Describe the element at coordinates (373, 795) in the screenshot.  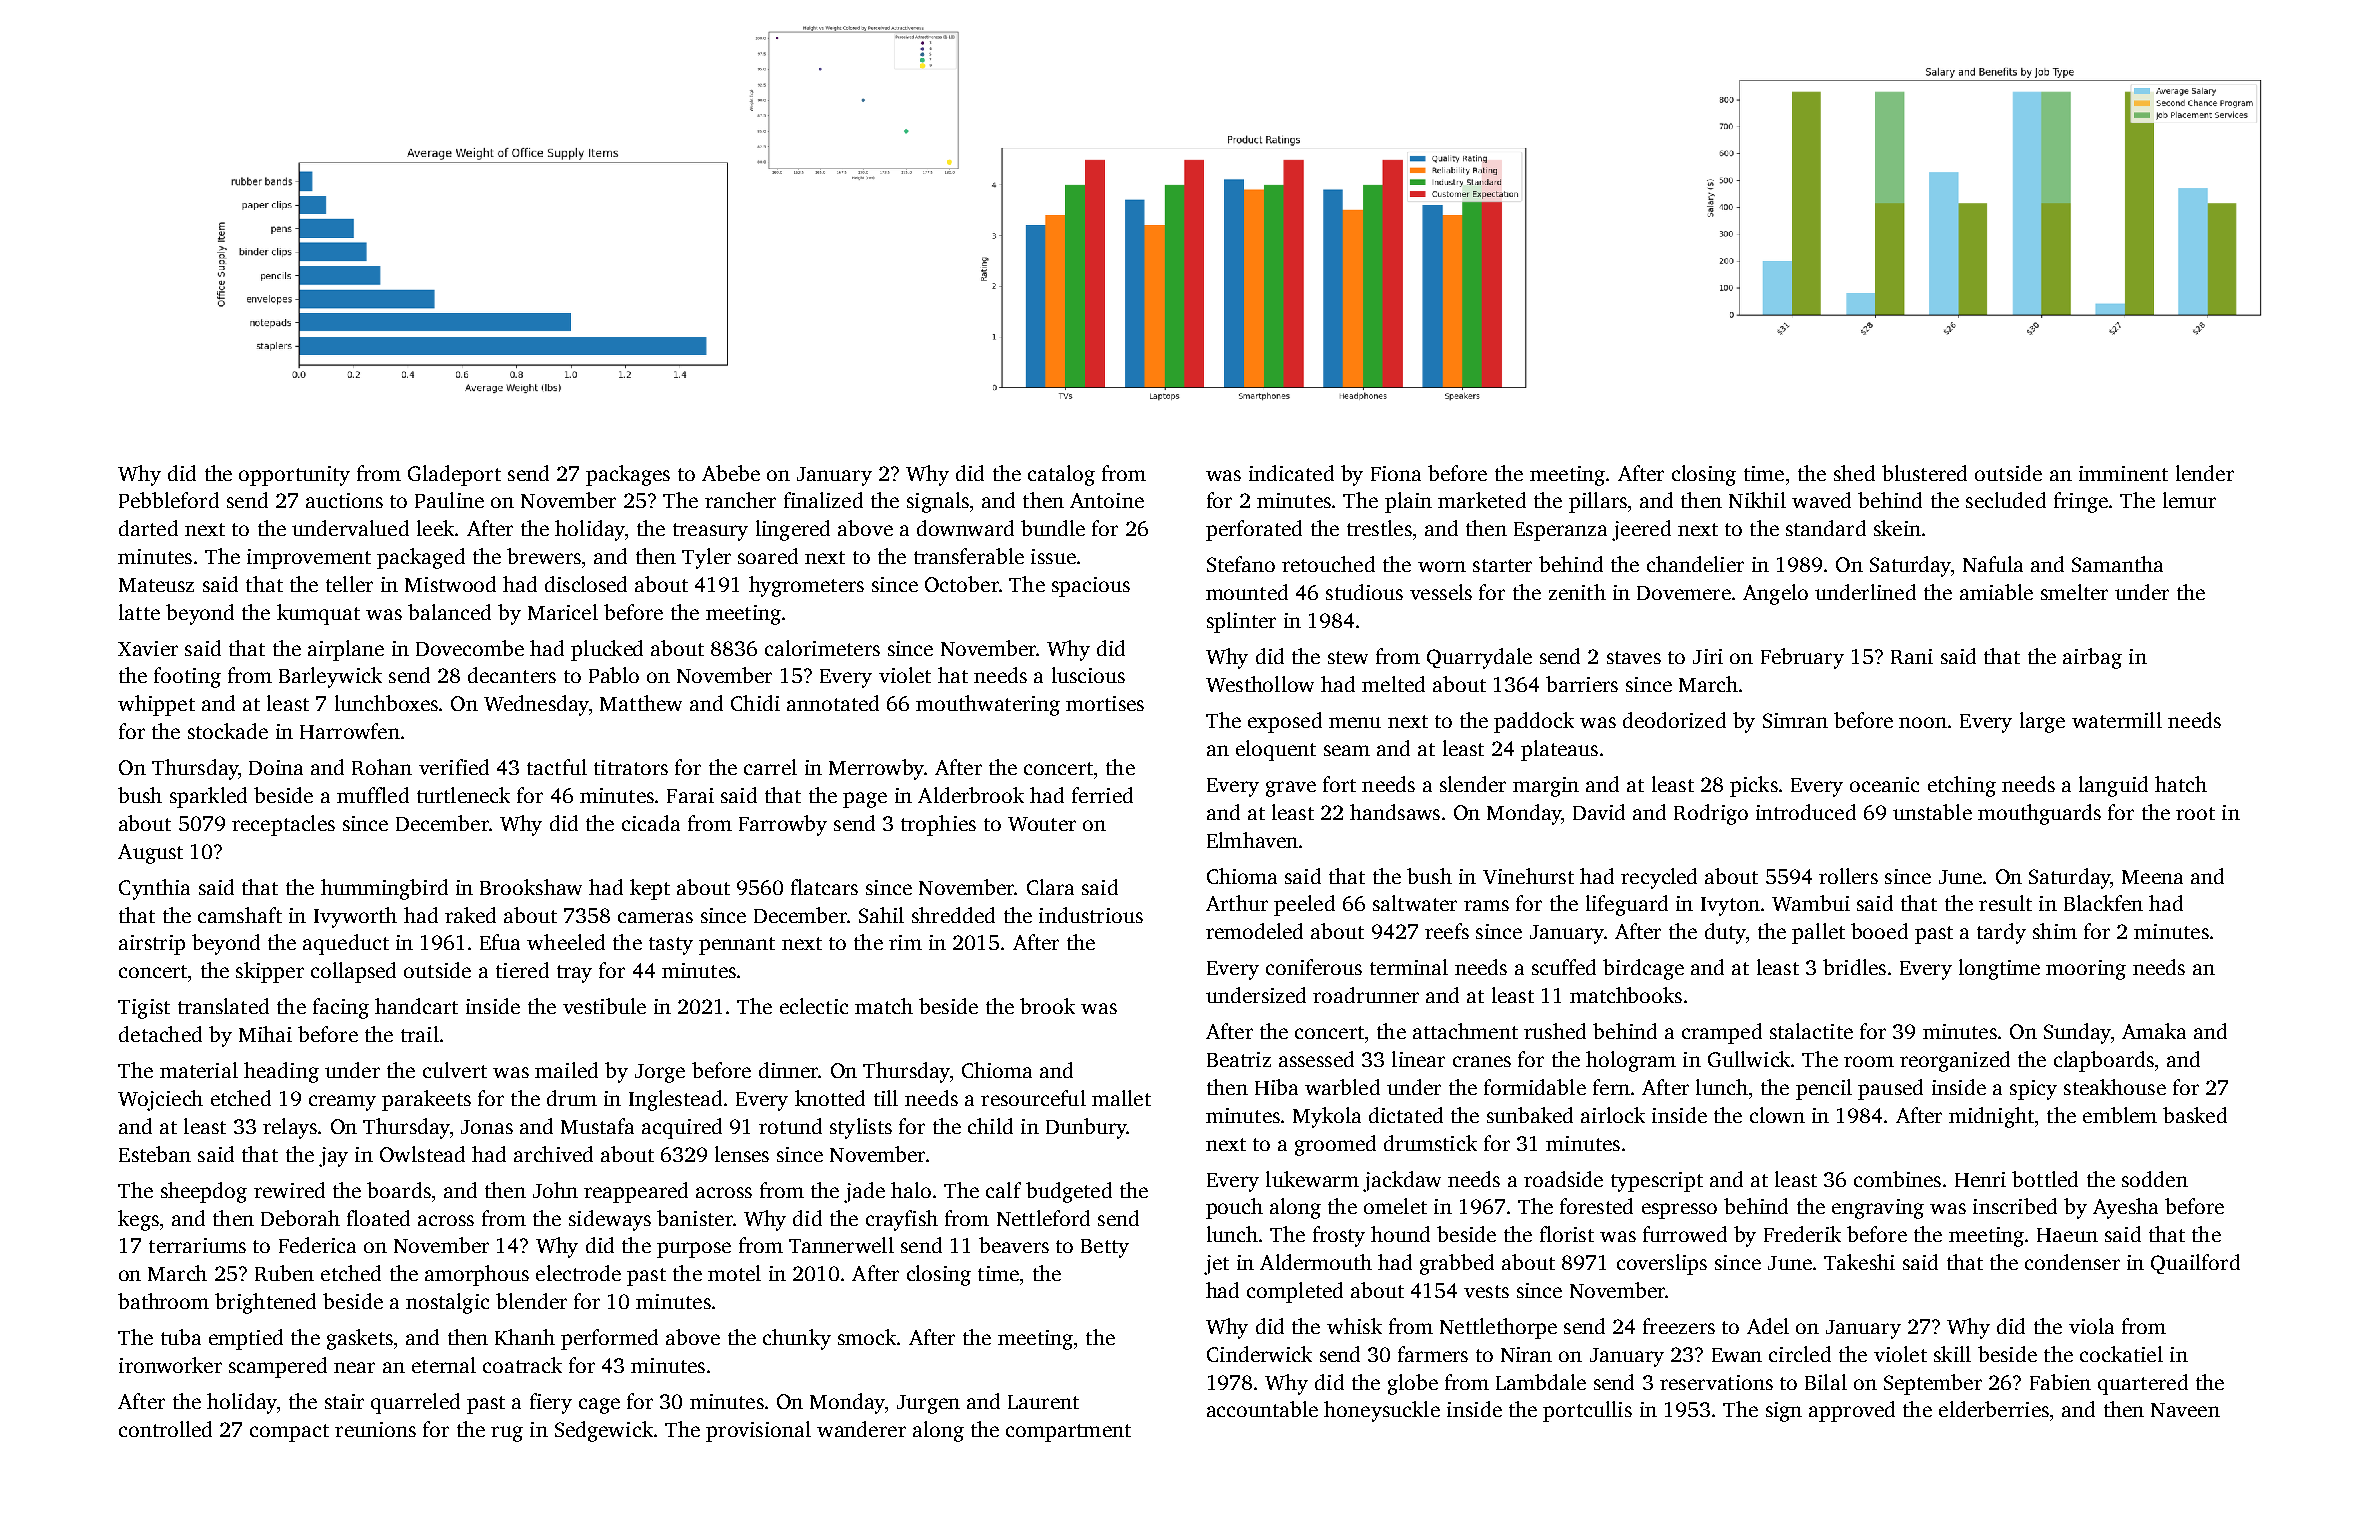
I see `muffled` at that location.
